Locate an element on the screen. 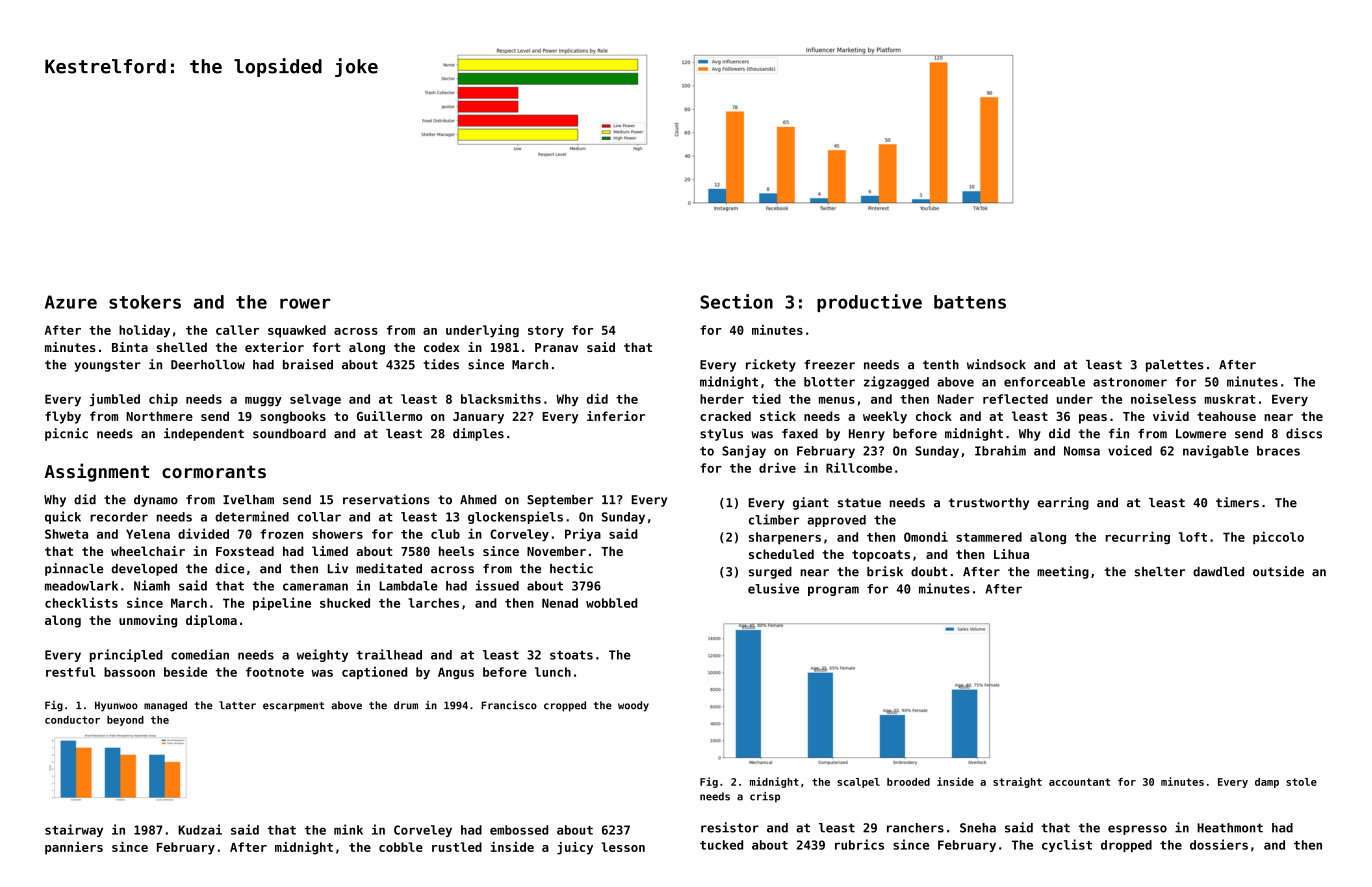 The image size is (1372, 887). battens is located at coordinates (970, 302).
